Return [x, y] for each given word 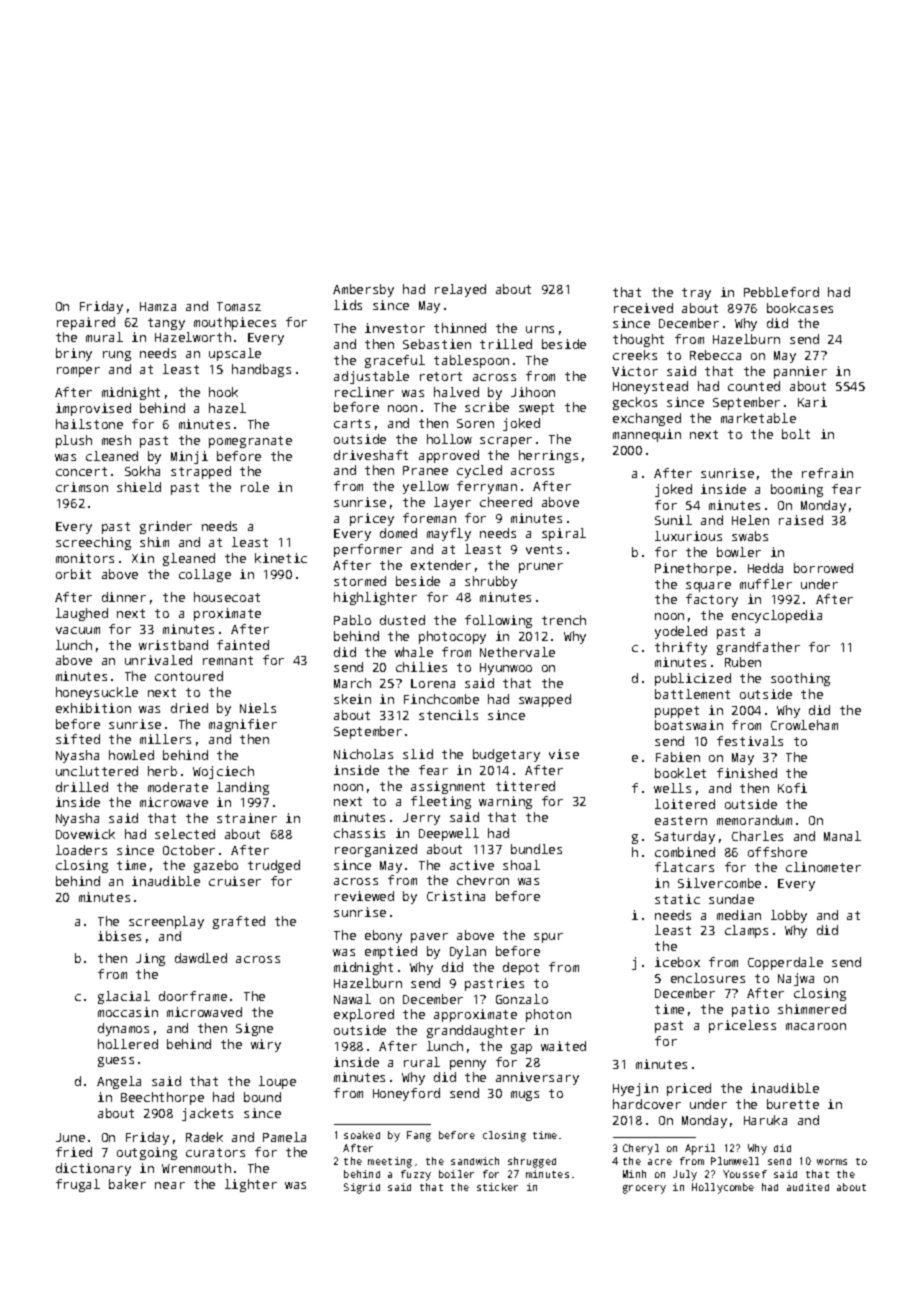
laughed [82, 614]
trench [564, 620]
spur [548, 938]
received [643, 308]
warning [505, 802]
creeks [635, 355]
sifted [78, 739]
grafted [239, 922]
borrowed [823, 568]
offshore [777, 852]
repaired [86, 323]
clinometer [823, 867]
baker [127, 1184]
